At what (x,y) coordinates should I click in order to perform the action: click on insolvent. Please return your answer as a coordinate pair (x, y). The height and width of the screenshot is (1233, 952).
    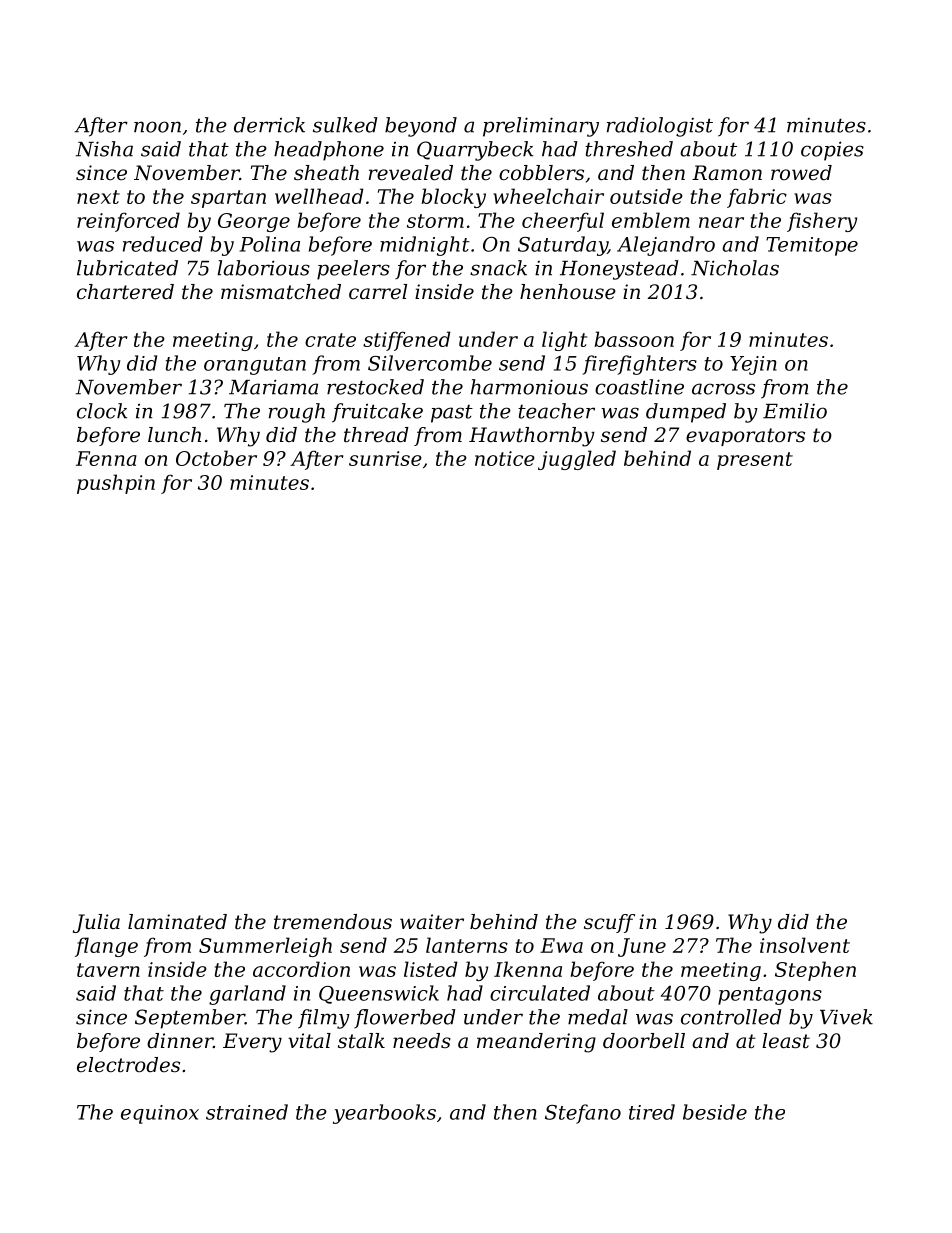
    Looking at the image, I should click on (805, 945).
